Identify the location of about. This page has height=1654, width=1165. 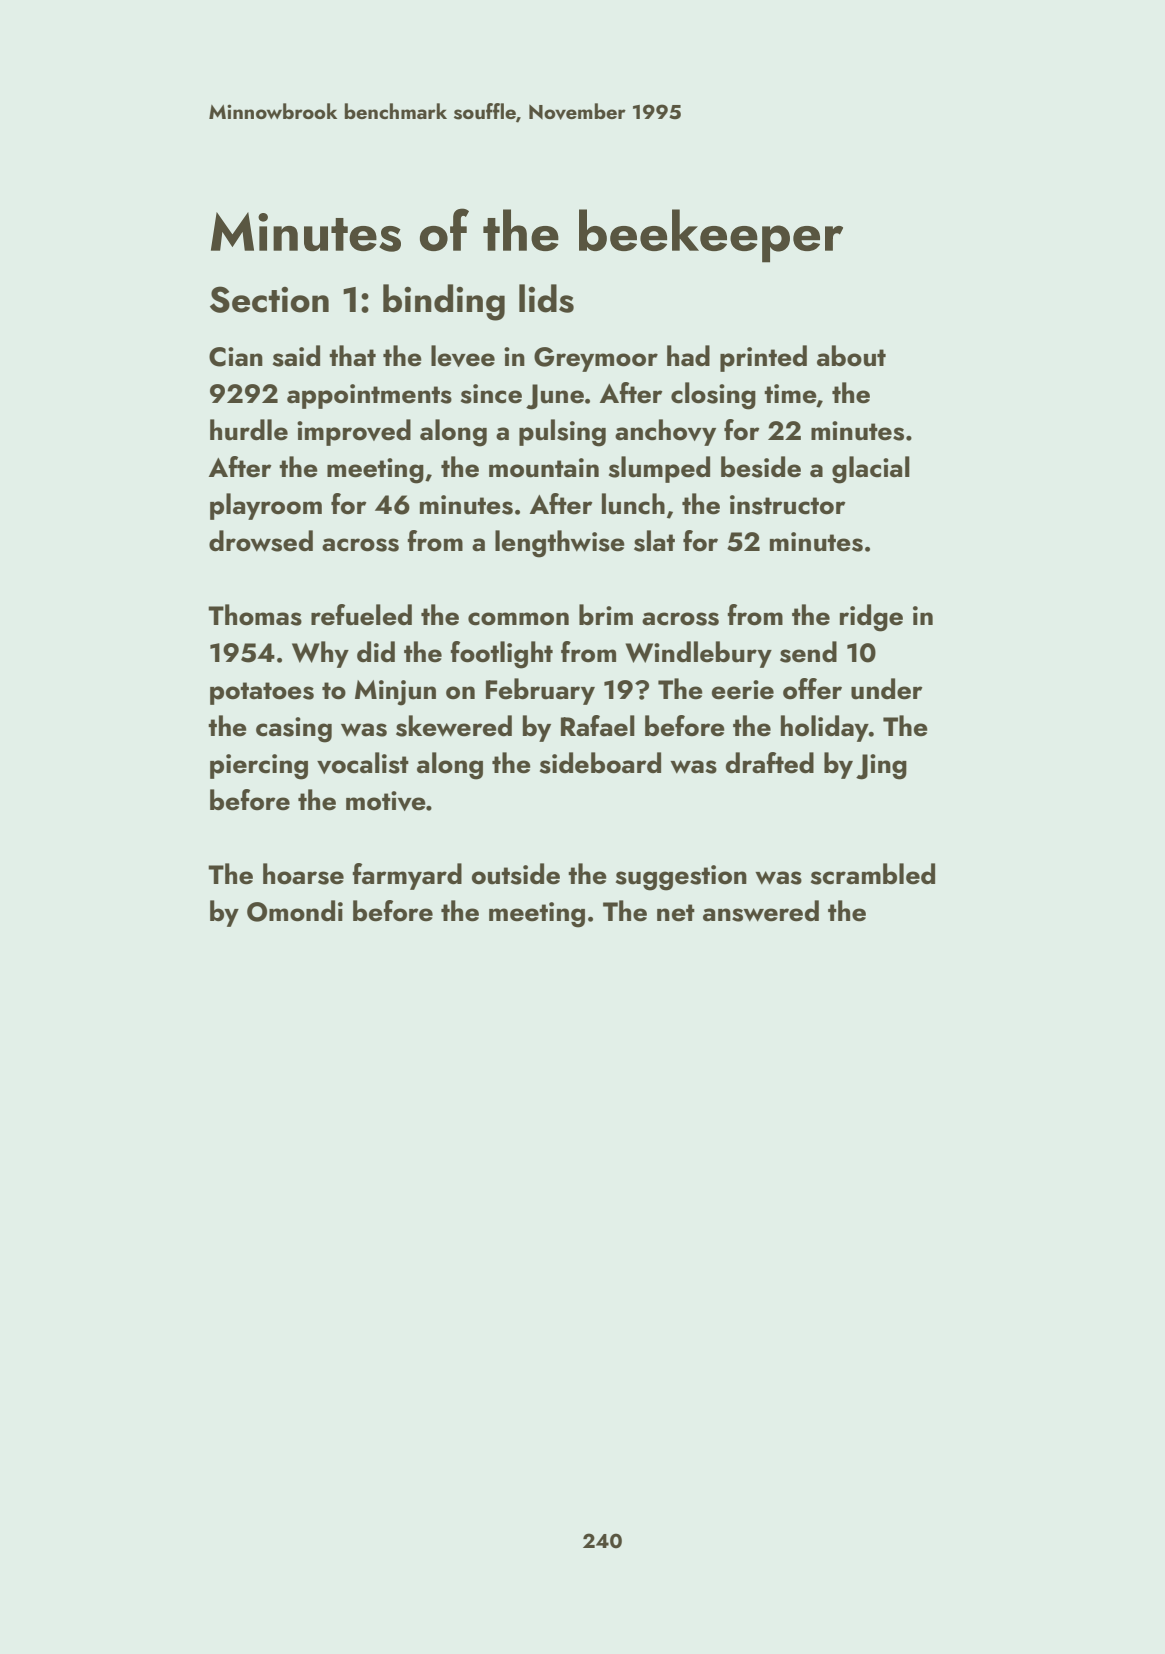
(851, 356).
